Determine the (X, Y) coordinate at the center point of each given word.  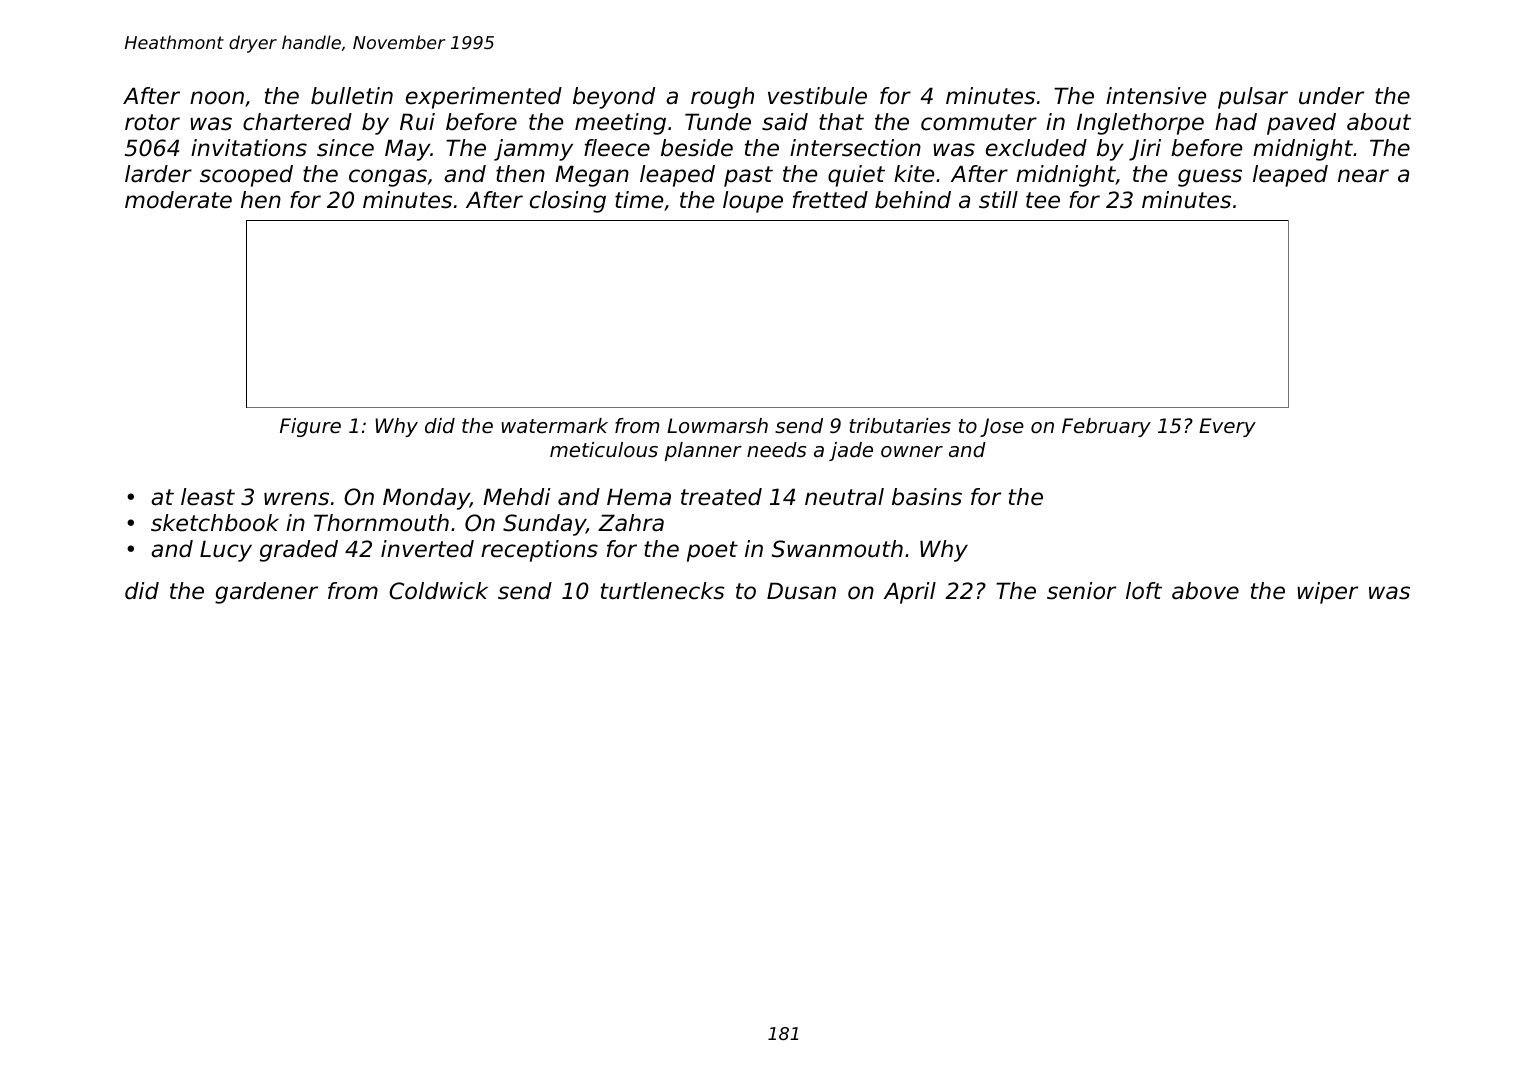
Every (1227, 427)
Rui (417, 122)
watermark (555, 426)
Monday (426, 499)
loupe (753, 202)
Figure (310, 427)
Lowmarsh (717, 426)
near (1363, 176)
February (1106, 427)
